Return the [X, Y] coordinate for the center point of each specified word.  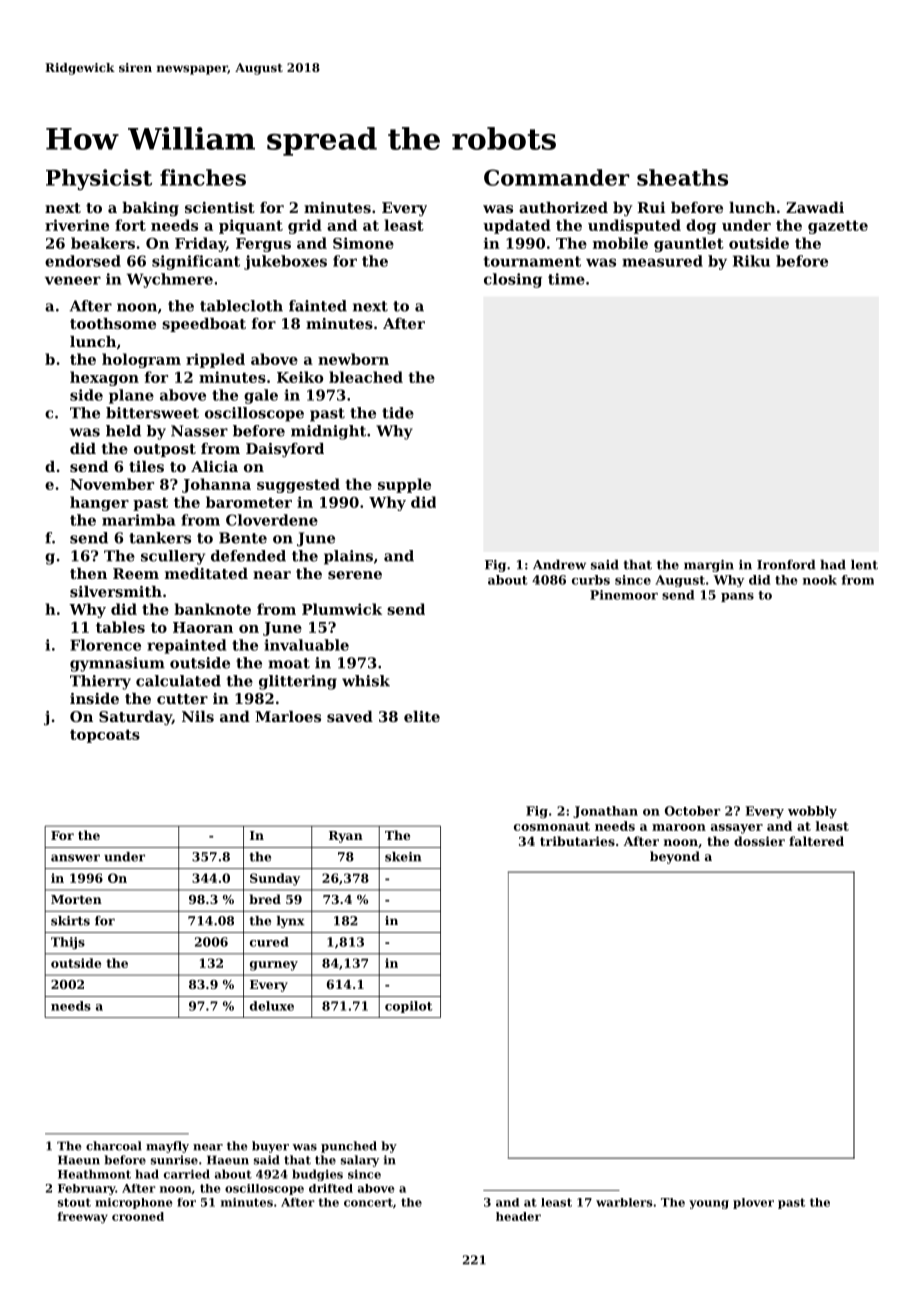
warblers [624, 1202]
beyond [675, 857]
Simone [363, 243]
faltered [816, 841]
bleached [366, 377]
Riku [751, 261]
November [112, 484]
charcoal [114, 1146]
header [518, 1216]
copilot [409, 1007]
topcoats [105, 736]
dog [701, 226]
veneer [73, 280]
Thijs [68, 943]
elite [422, 716]
